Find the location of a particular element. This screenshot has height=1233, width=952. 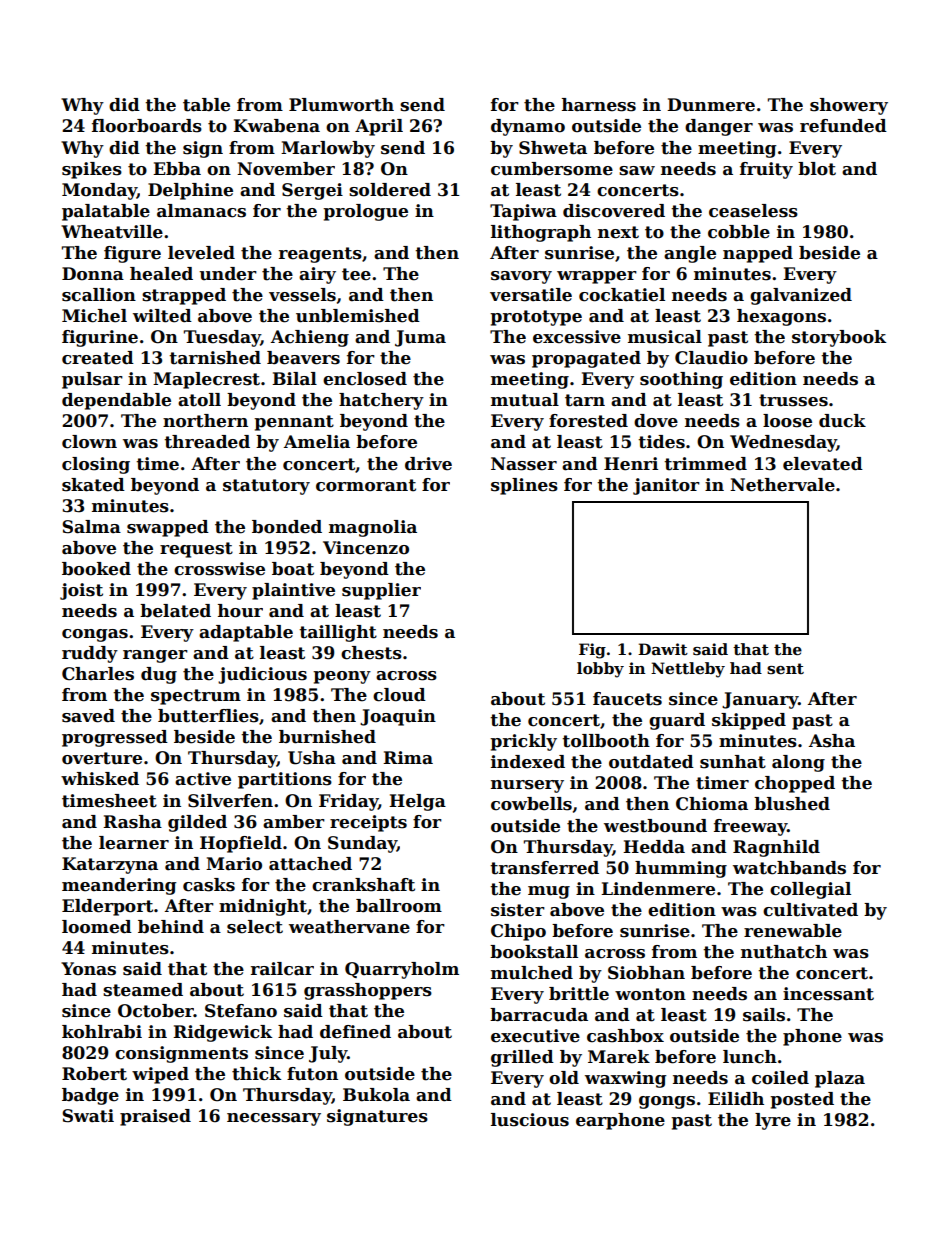

Marlowby is located at coordinates (328, 149).
